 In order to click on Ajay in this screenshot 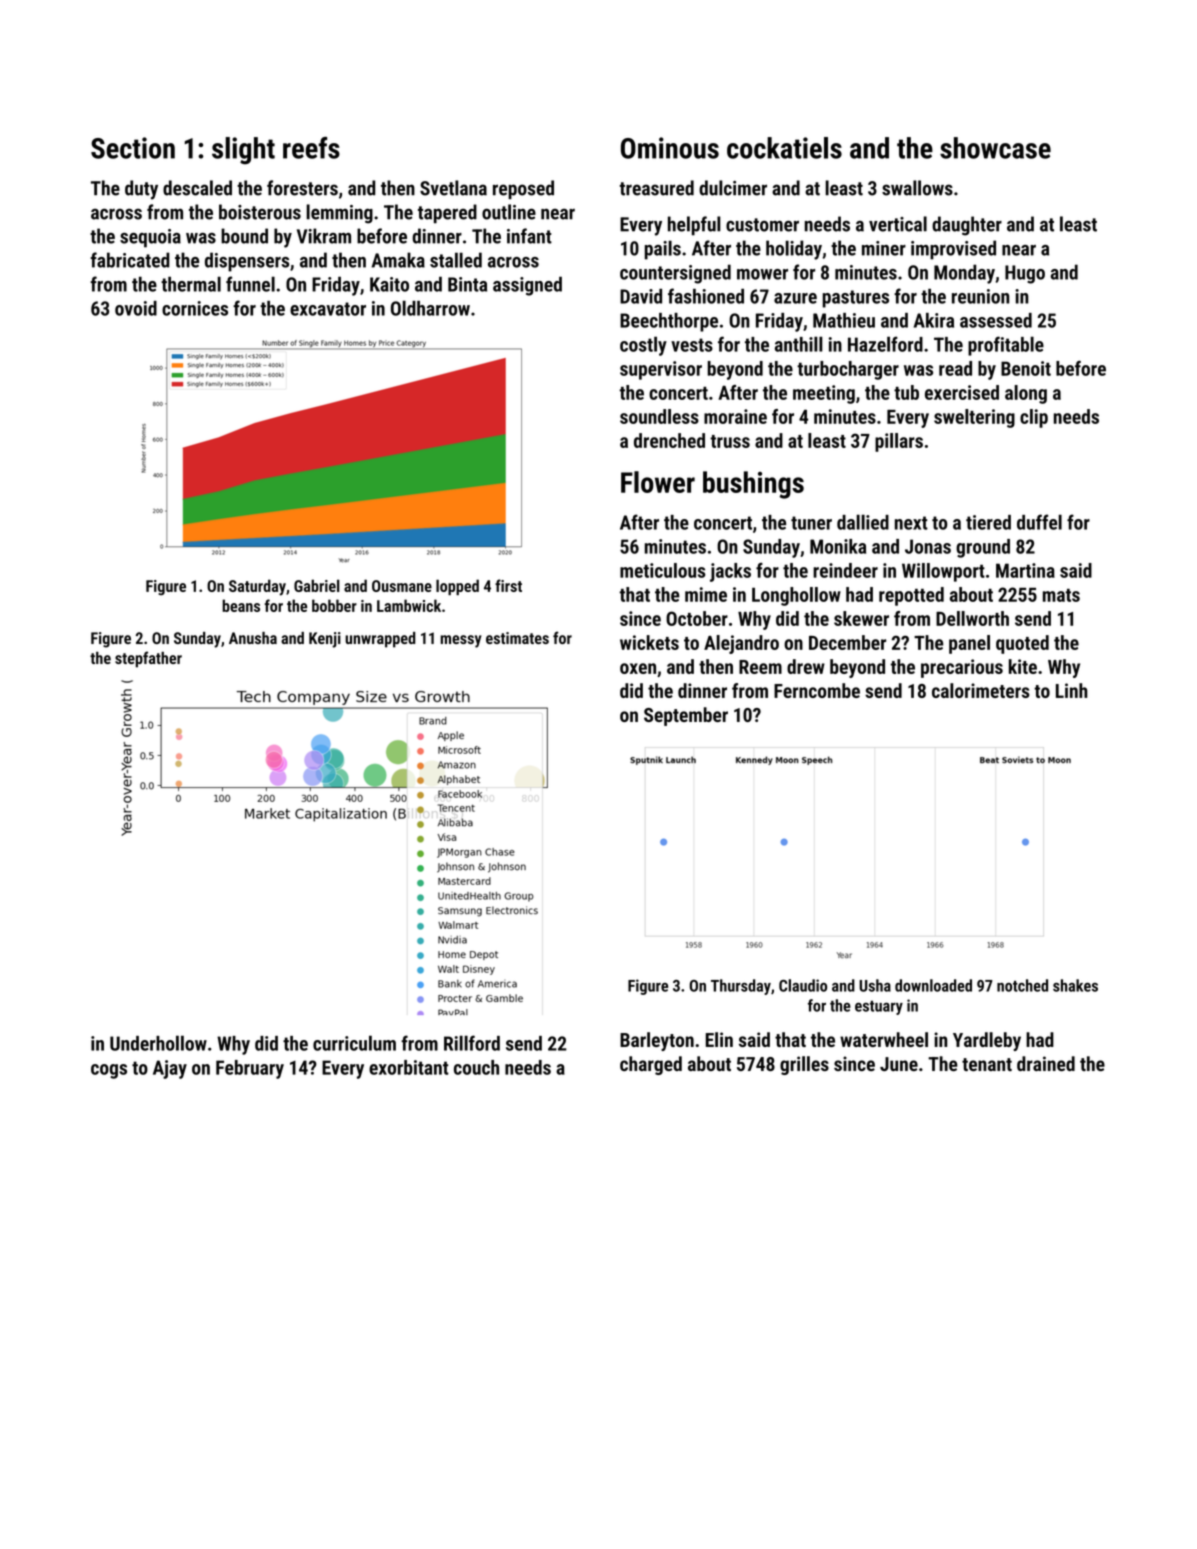, I will do `click(170, 1069)`.
